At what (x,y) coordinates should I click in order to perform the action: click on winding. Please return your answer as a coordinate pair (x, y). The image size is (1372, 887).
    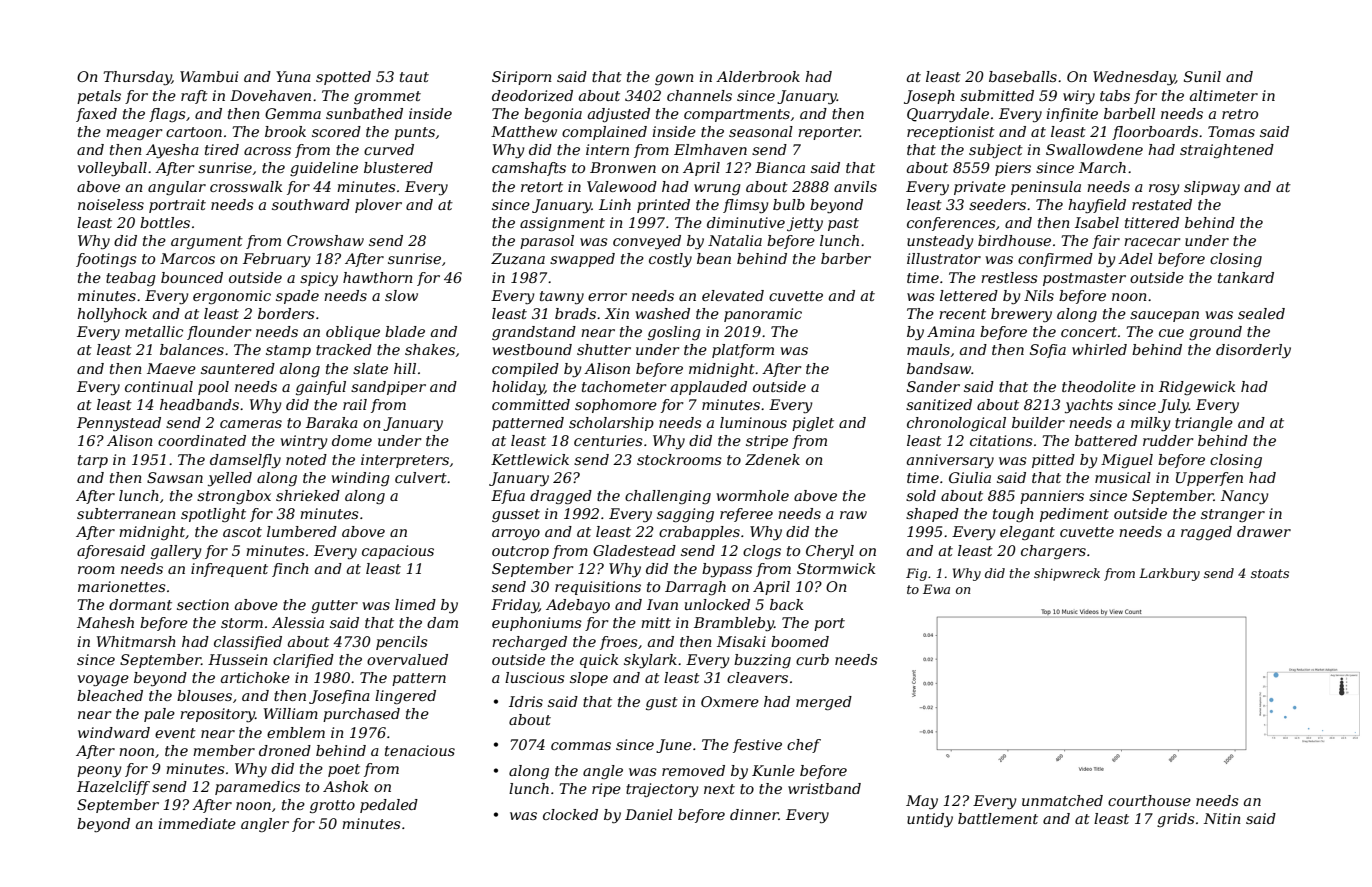
    Looking at the image, I should click on (360, 479).
